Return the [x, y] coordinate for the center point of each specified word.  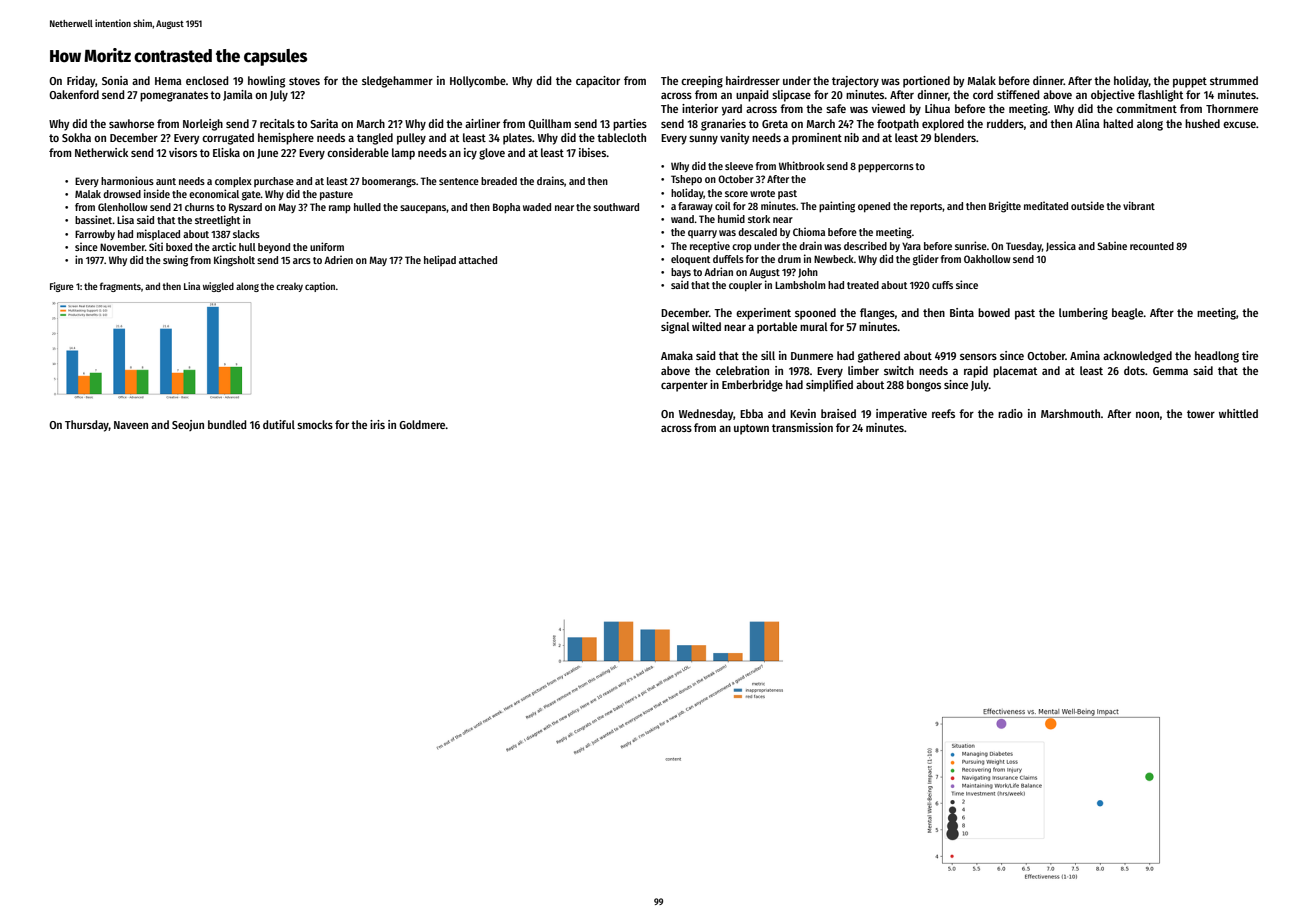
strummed [1234, 80]
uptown [751, 429]
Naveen [131, 425]
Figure [62, 287]
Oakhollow [987, 259]
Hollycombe [478, 82]
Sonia [115, 80]
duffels [728, 259]
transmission [802, 427]
